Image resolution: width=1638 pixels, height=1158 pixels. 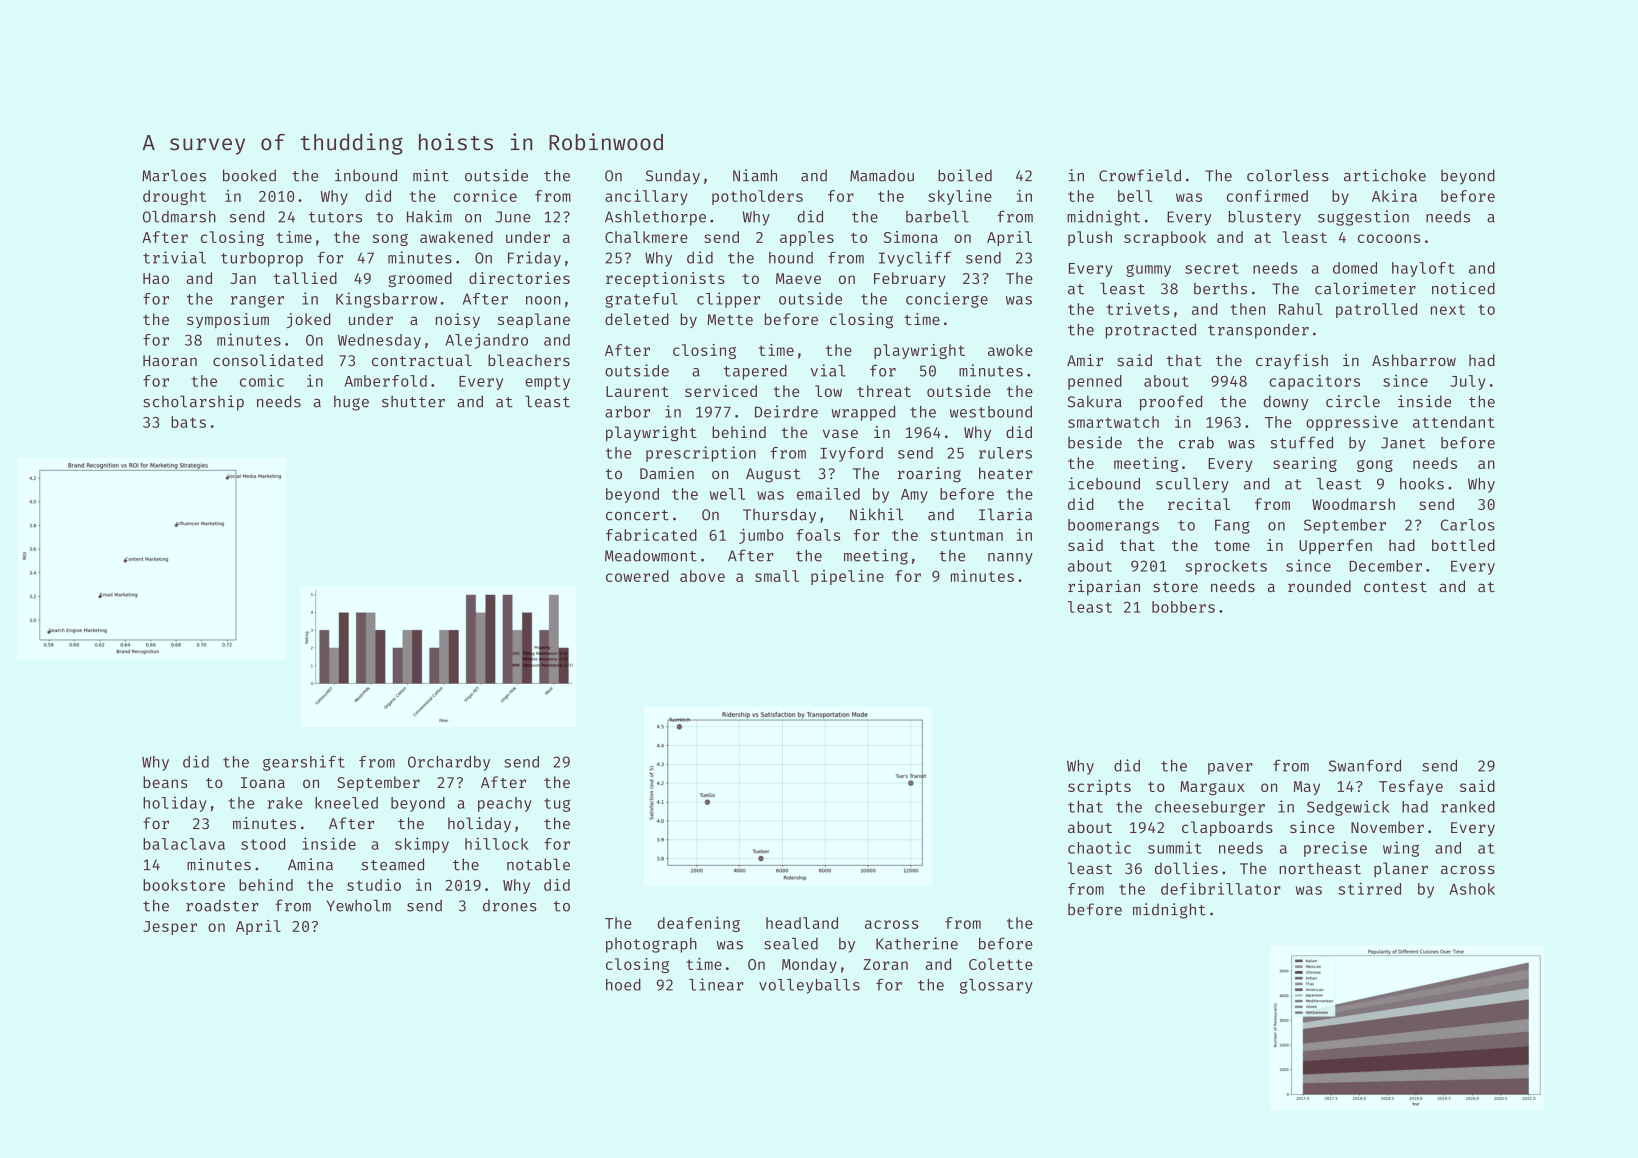 What do you see at coordinates (809, 986) in the page?
I see `volleyballs` at bounding box center [809, 986].
